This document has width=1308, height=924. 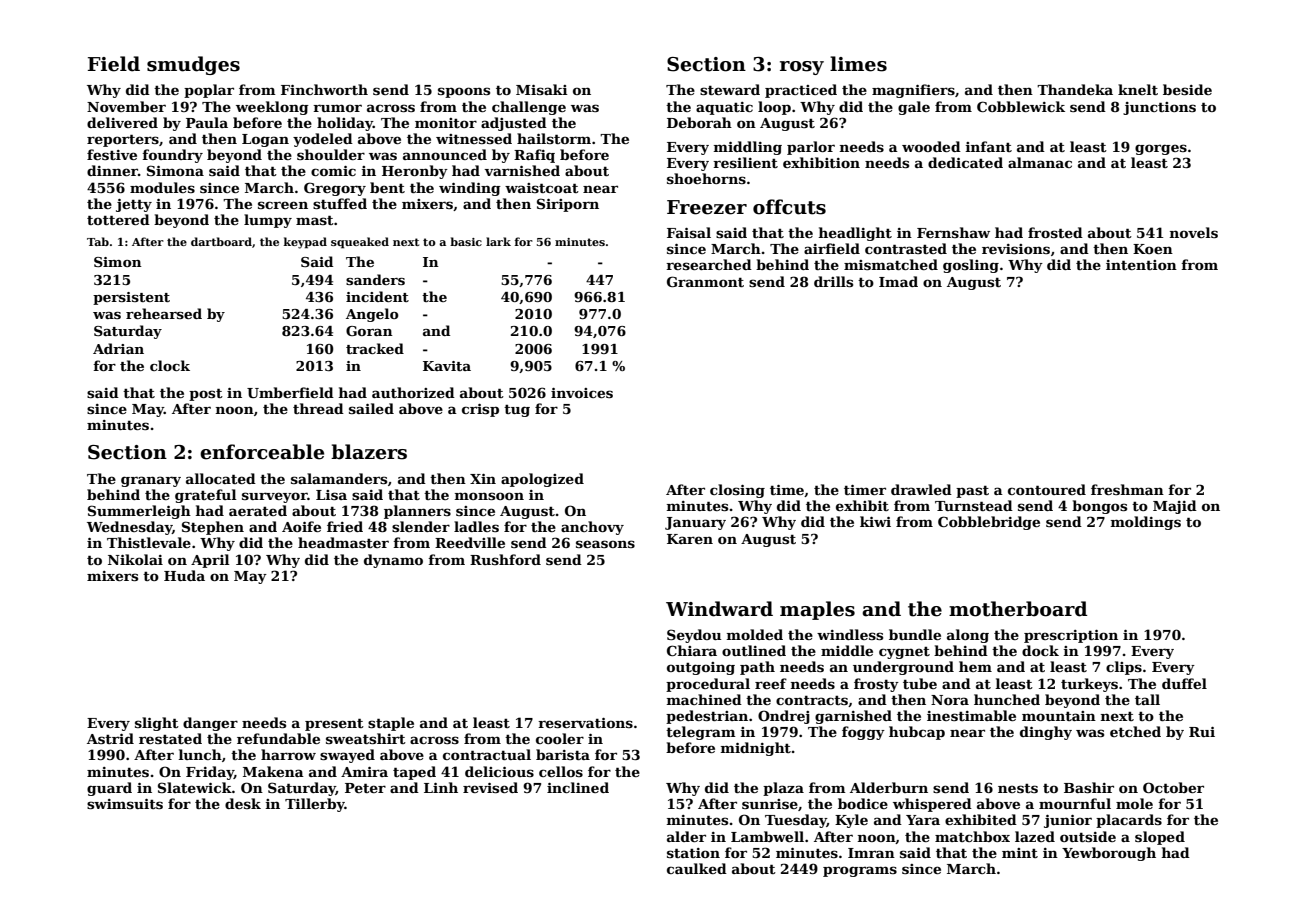 What do you see at coordinates (921, 489) in the document?
I see `drawled` at bounding box center [921, 489].
